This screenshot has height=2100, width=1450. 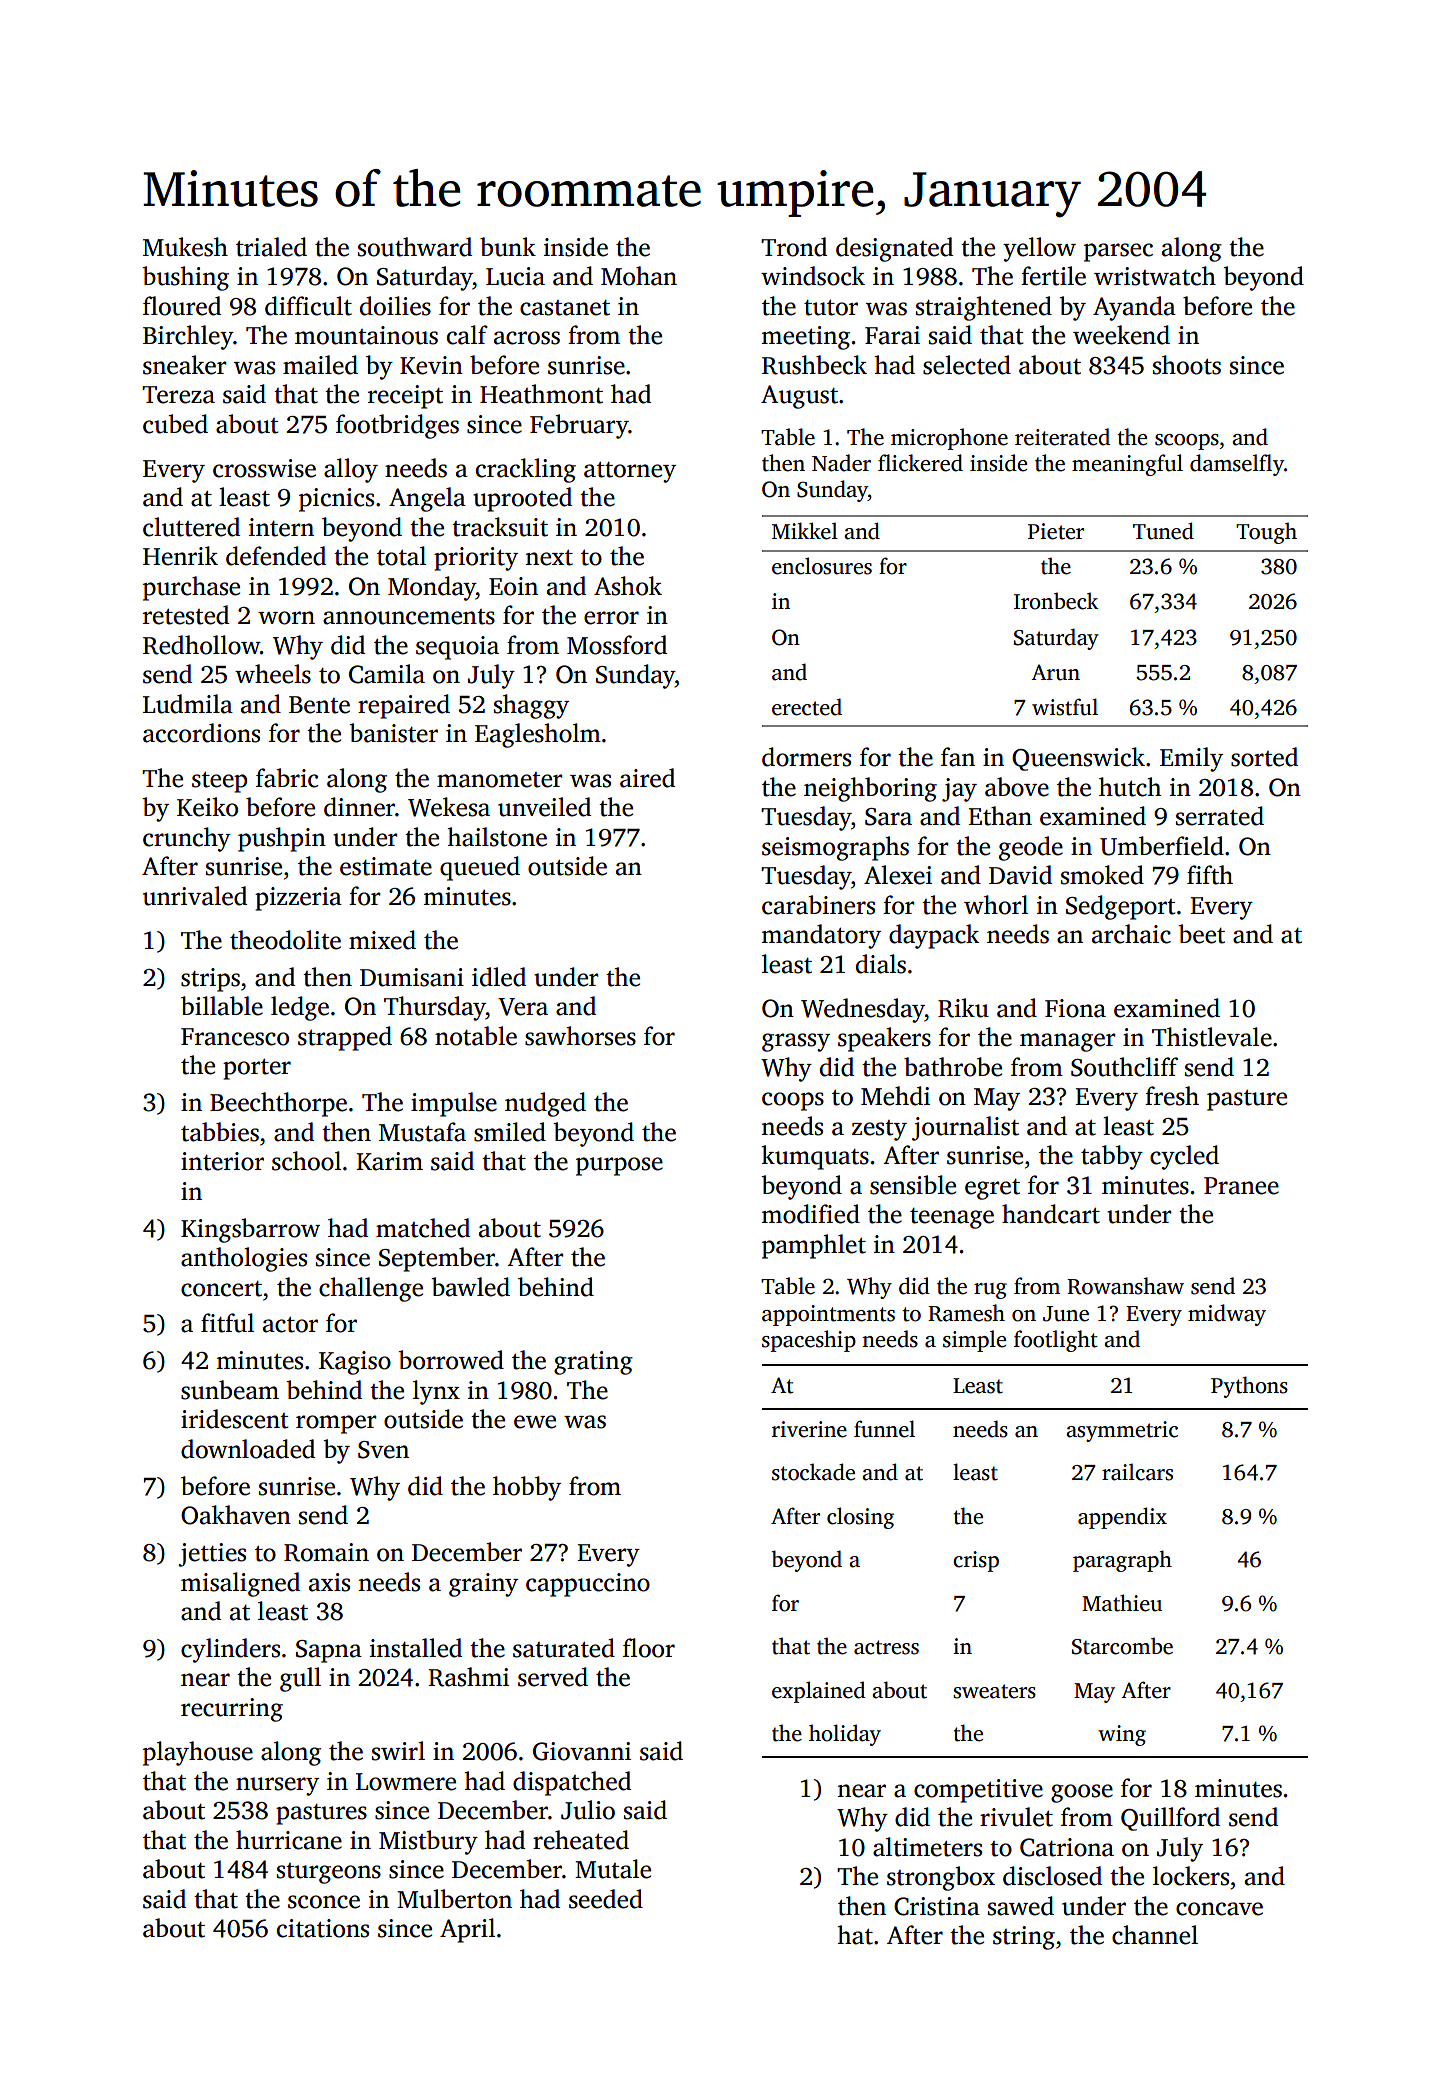 What do you see at coordinates (289, 1840) in the screenshot?
I see `hurricane` at bounding box center [289, 1840].
